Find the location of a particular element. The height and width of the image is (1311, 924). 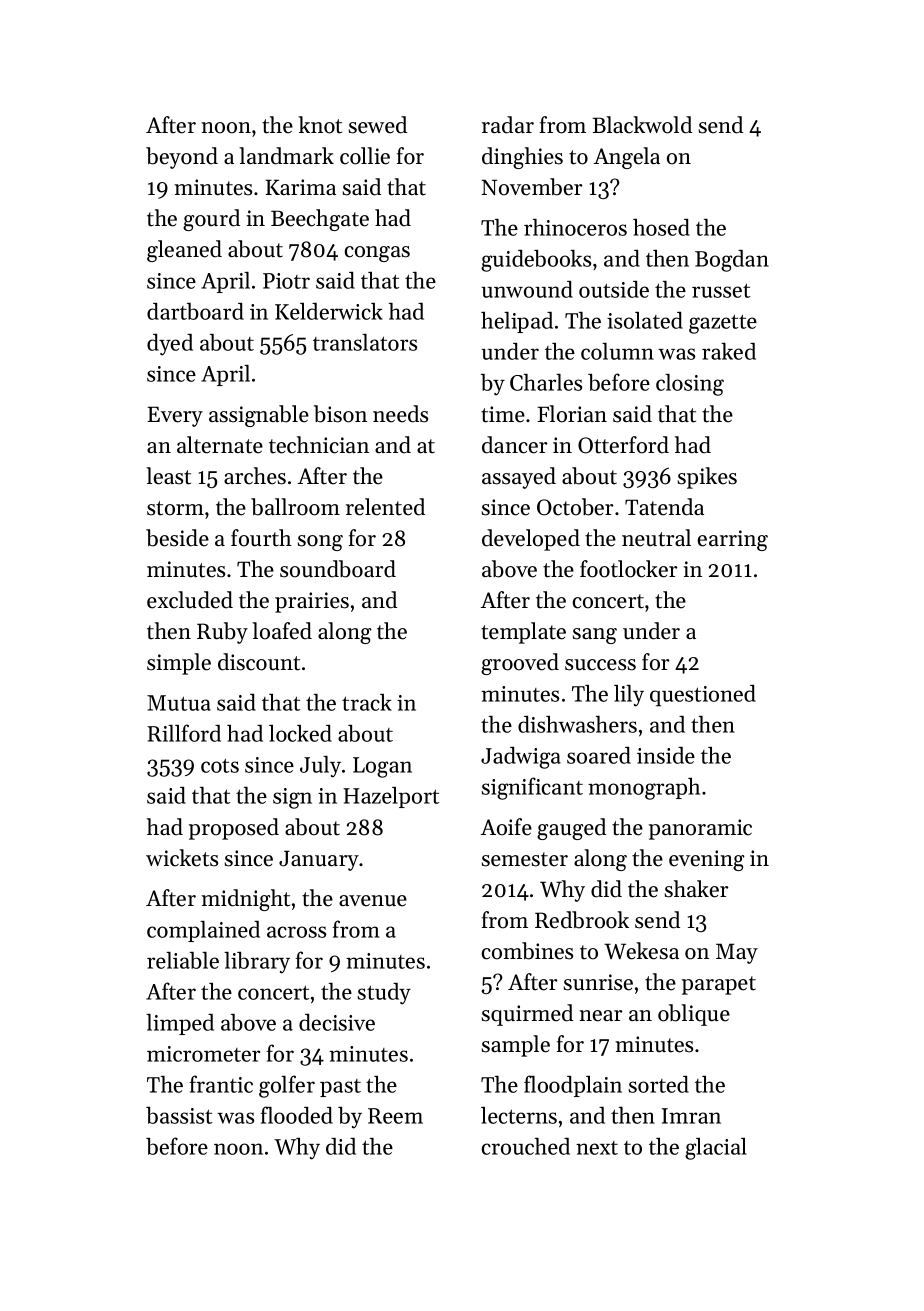

excluded is located at coordinates (190, 600).
